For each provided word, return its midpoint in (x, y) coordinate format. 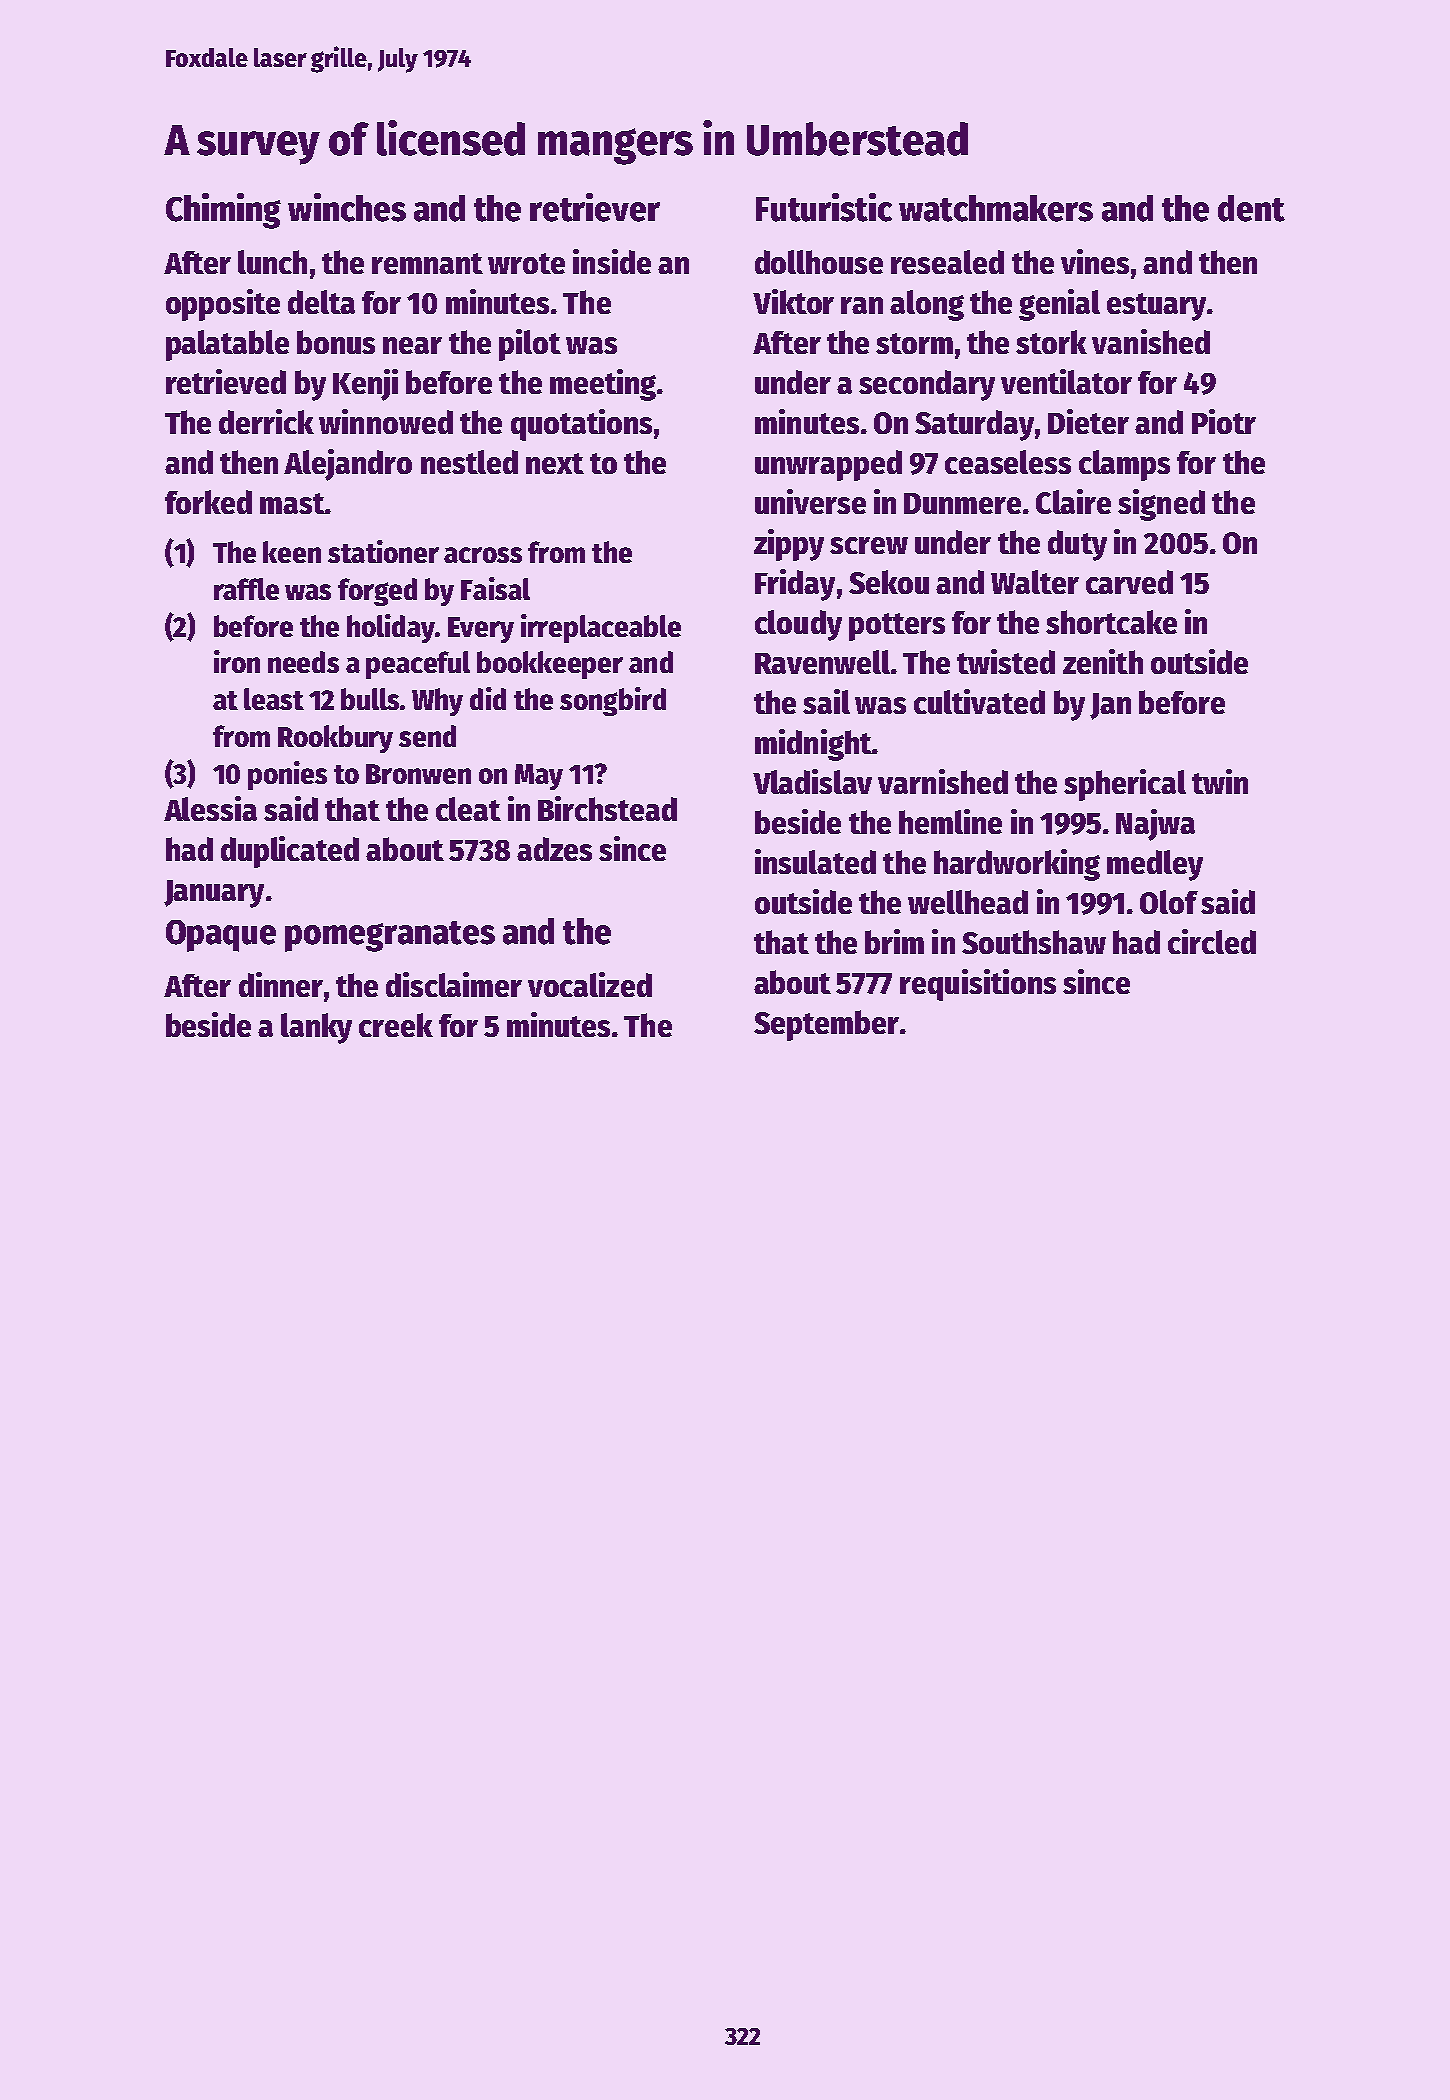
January (214, 894)
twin (1220, 781)
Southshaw (1034, 942)
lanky (316, 1028)
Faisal (495, 588)
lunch (272, 262)
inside (612, 261)
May (539, 777)
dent (1251, 208)
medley (1155, 865)
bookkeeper (550, 665)
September (826, 1025)
